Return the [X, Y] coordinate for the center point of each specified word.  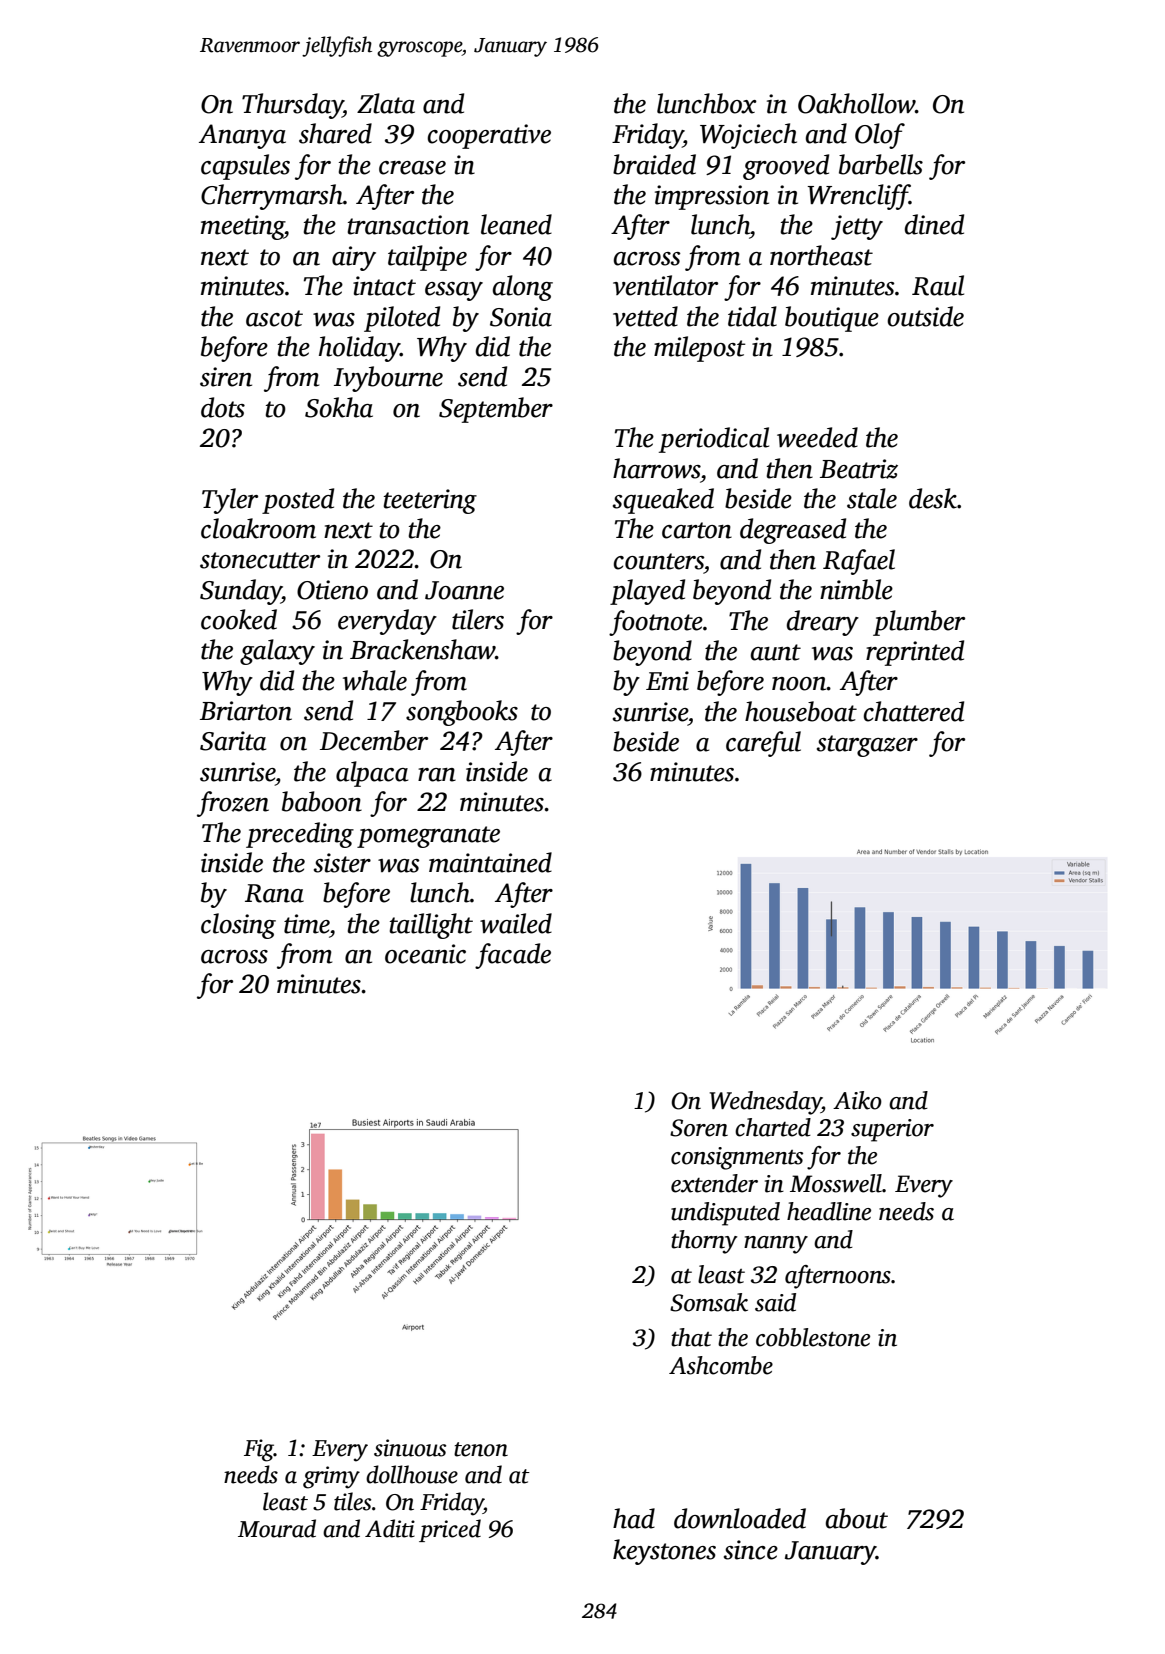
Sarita [233, 741]
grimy [331, 1477]
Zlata [386, 103]
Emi [667, 681]
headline [829, 1211]
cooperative [489, 136]
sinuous [410, 1448]
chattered [914, 711]
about [857, 1518]
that [691, 1337]
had [634, 1518]
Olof [880, 136]
